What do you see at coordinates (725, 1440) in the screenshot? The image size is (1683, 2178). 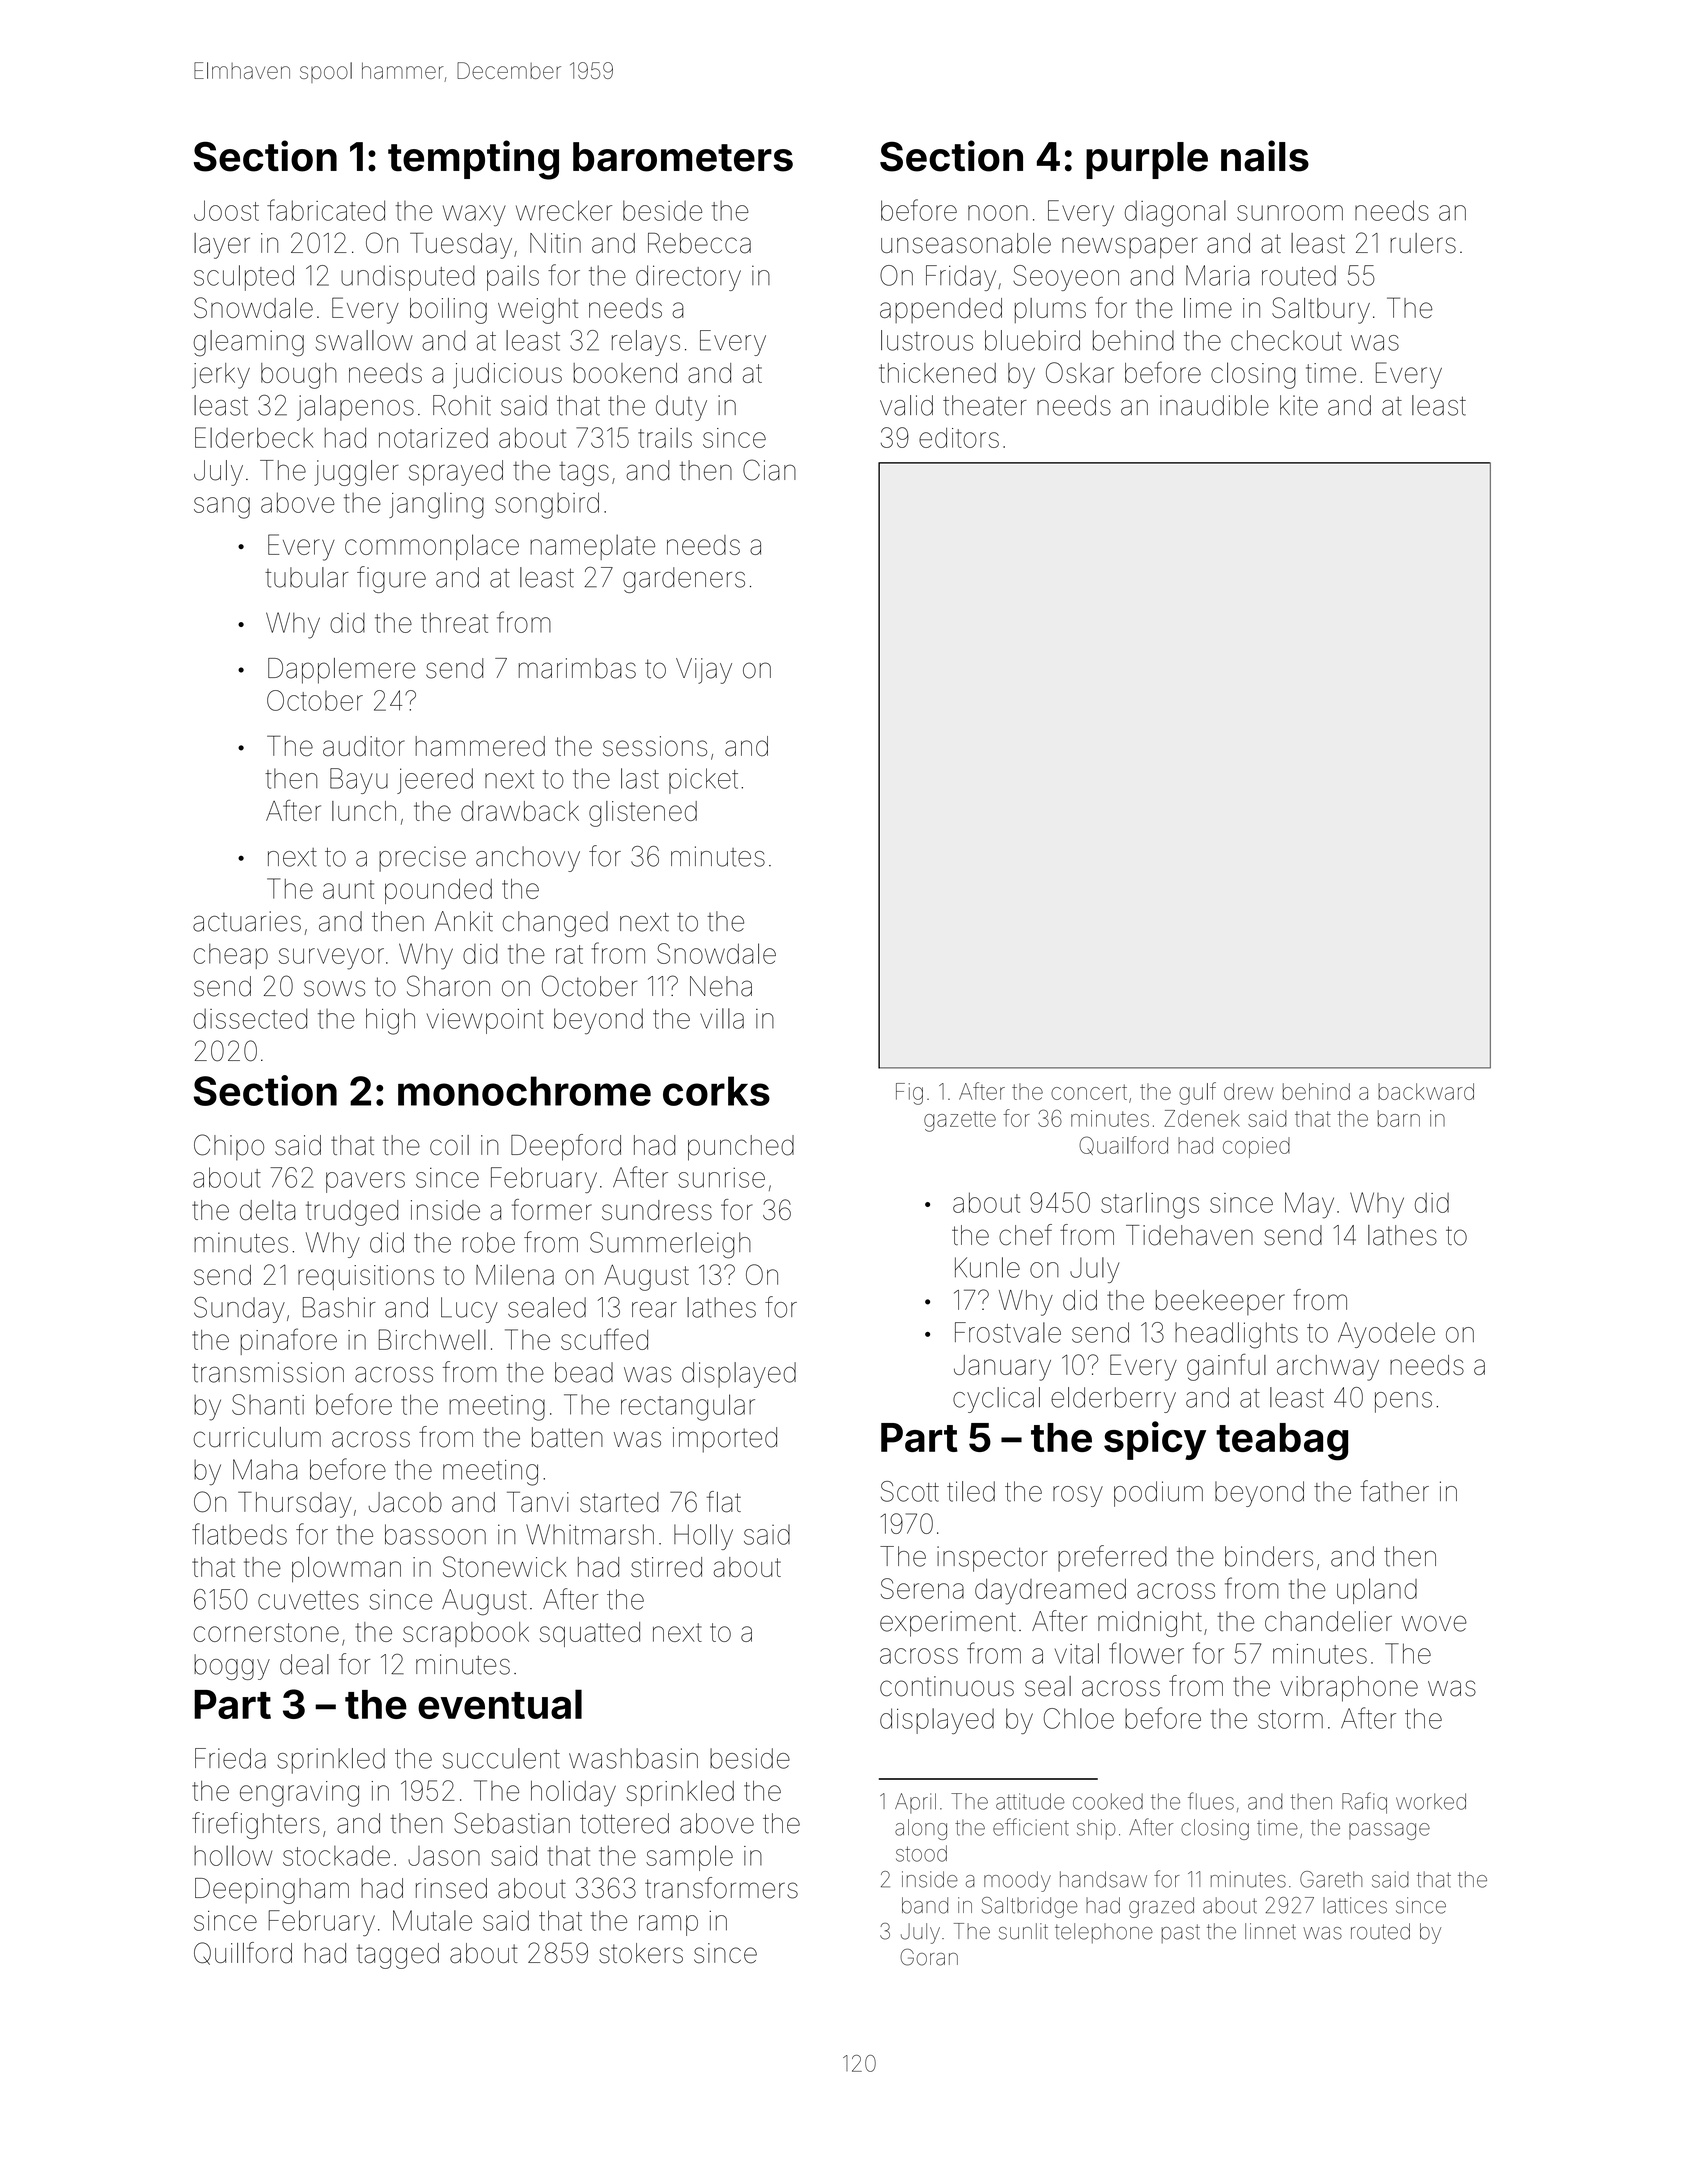 I see `imported` at bounding box center [725, 1440].
